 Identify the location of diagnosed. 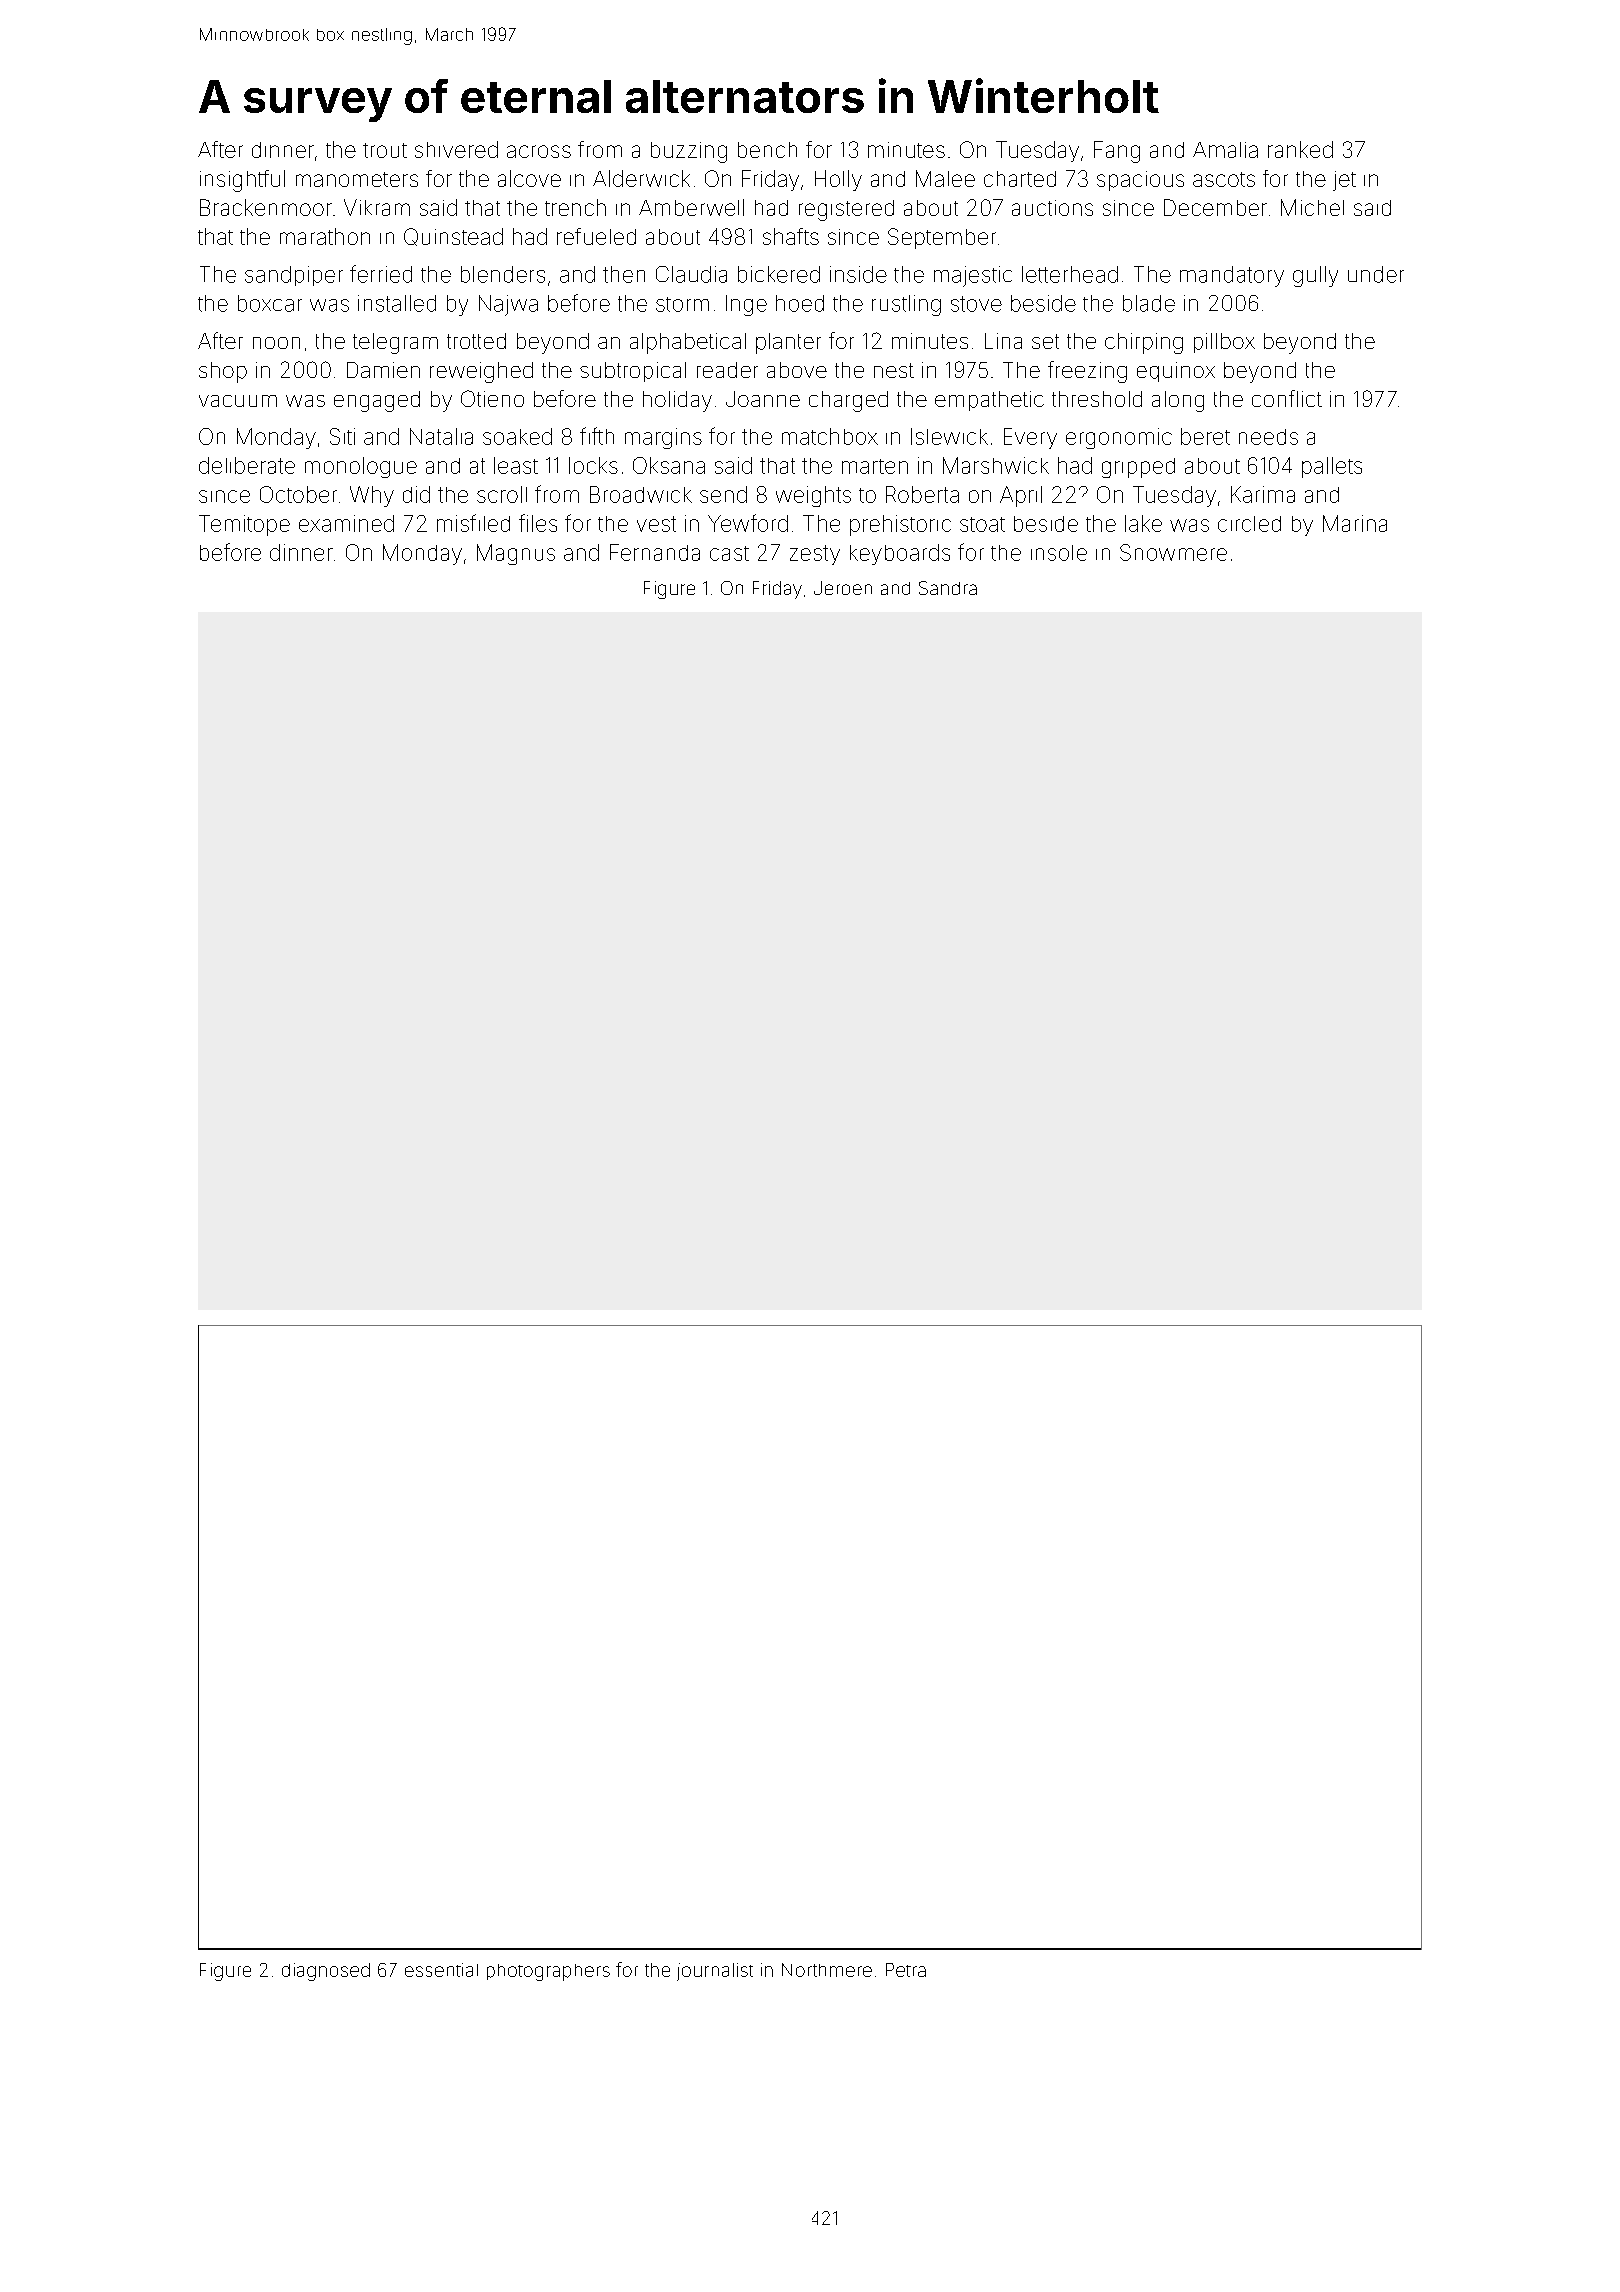
(326, 1972).
